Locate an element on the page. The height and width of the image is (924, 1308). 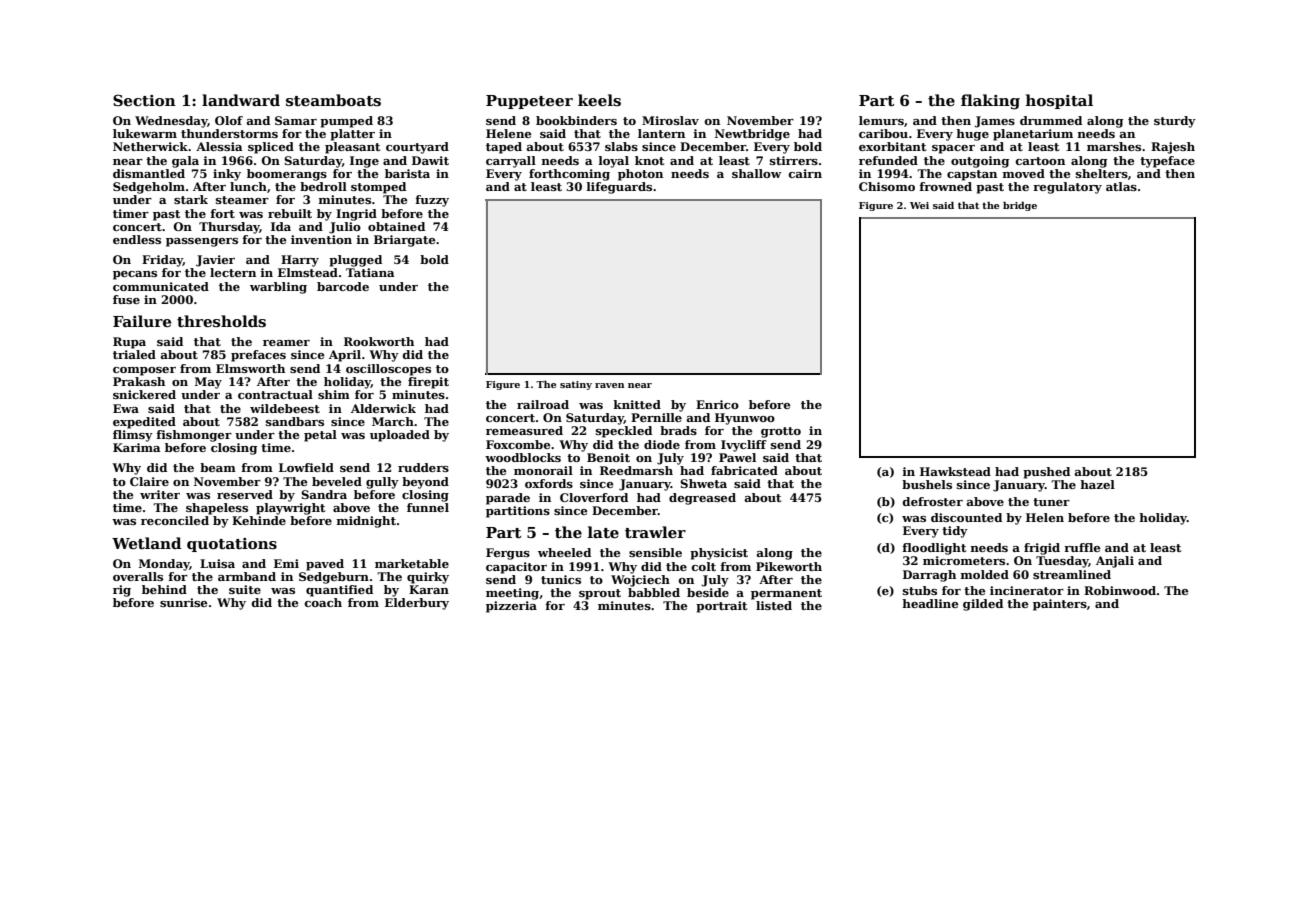
petal is located at coordinates (320, 436).
